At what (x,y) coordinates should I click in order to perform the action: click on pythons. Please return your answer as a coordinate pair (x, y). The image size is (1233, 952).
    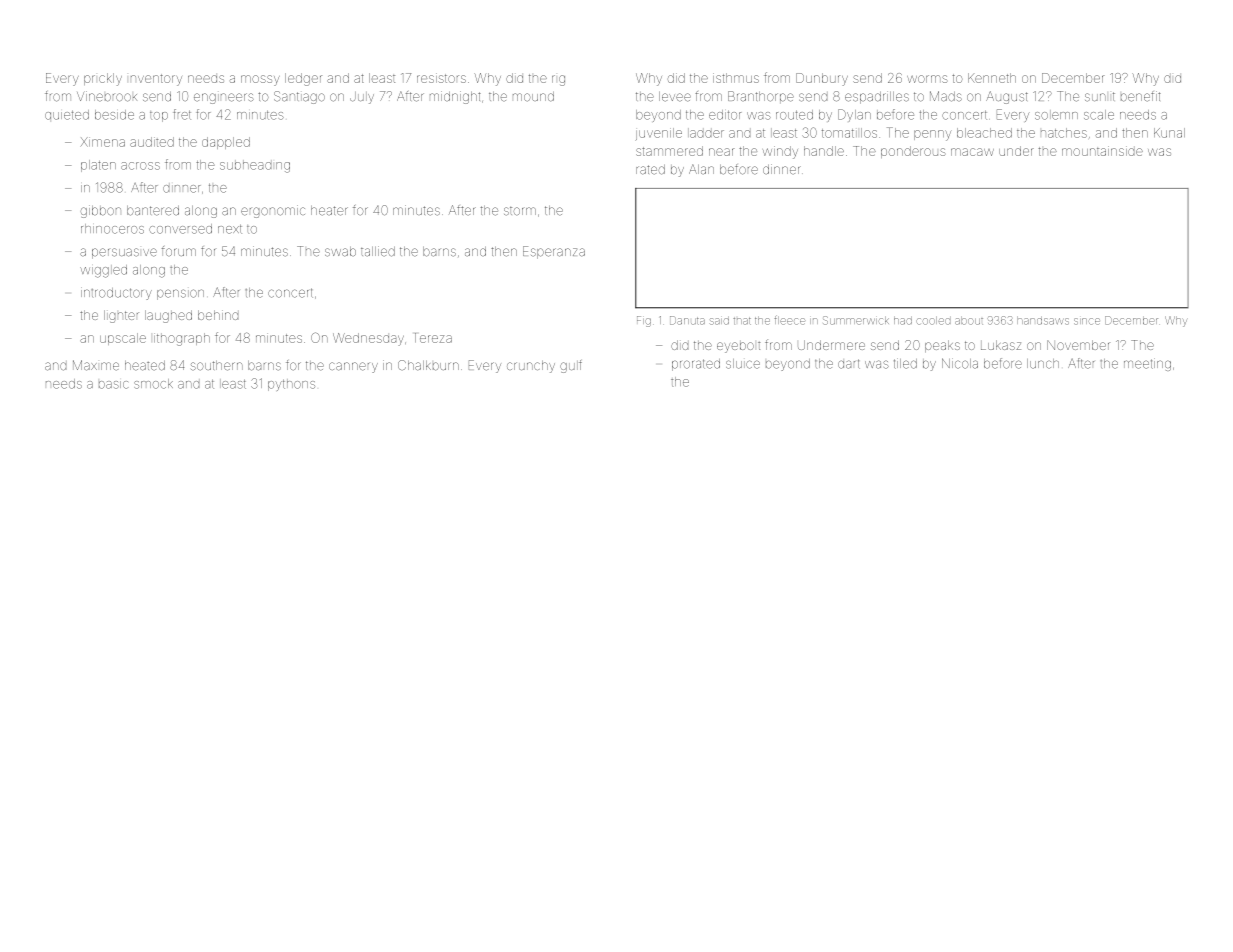
    Looking at the image, I should click on (291, 385).
